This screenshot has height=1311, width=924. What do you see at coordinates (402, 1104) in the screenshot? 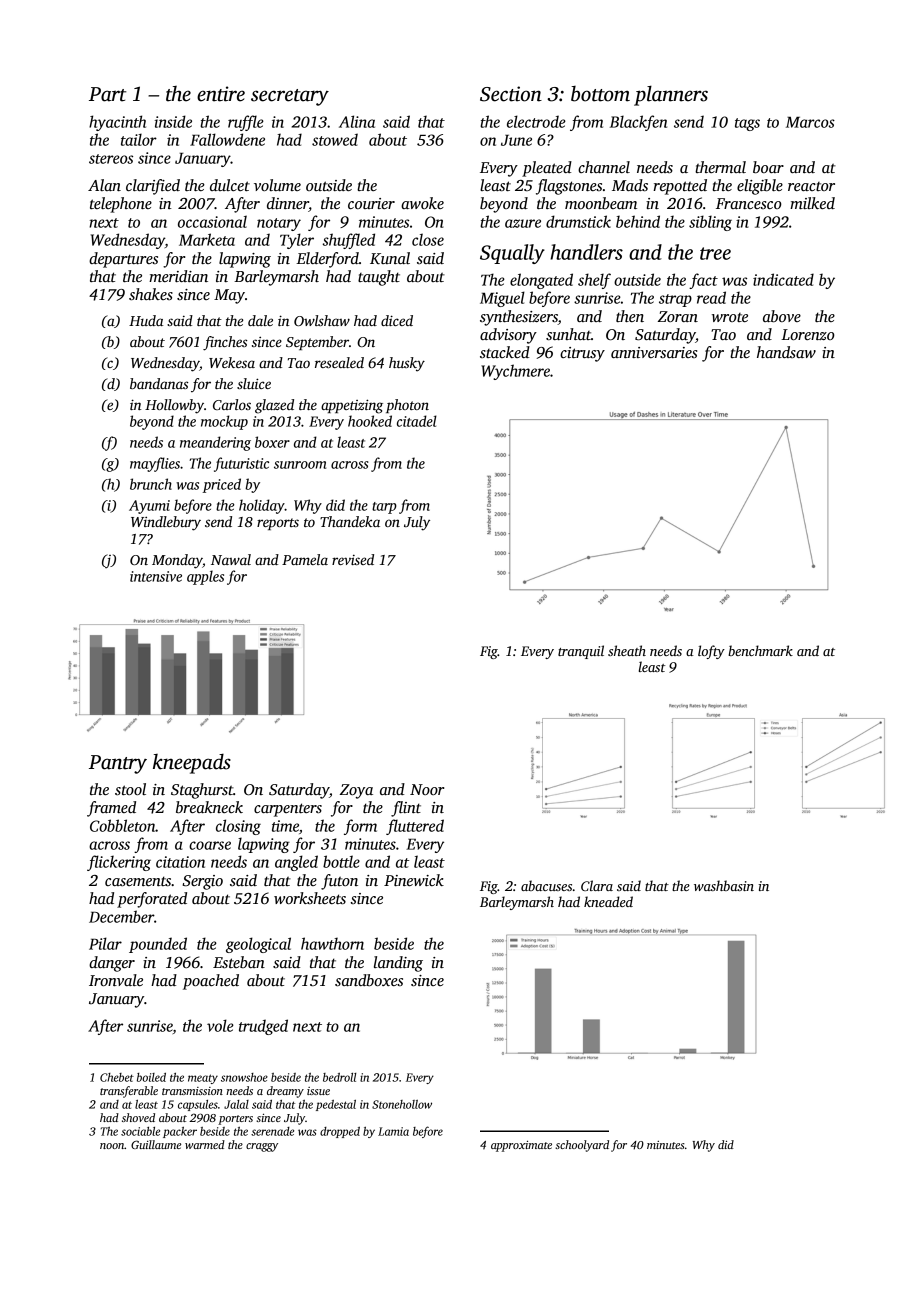
I see `Stonehollow` at bounding box center [402, 1104].
